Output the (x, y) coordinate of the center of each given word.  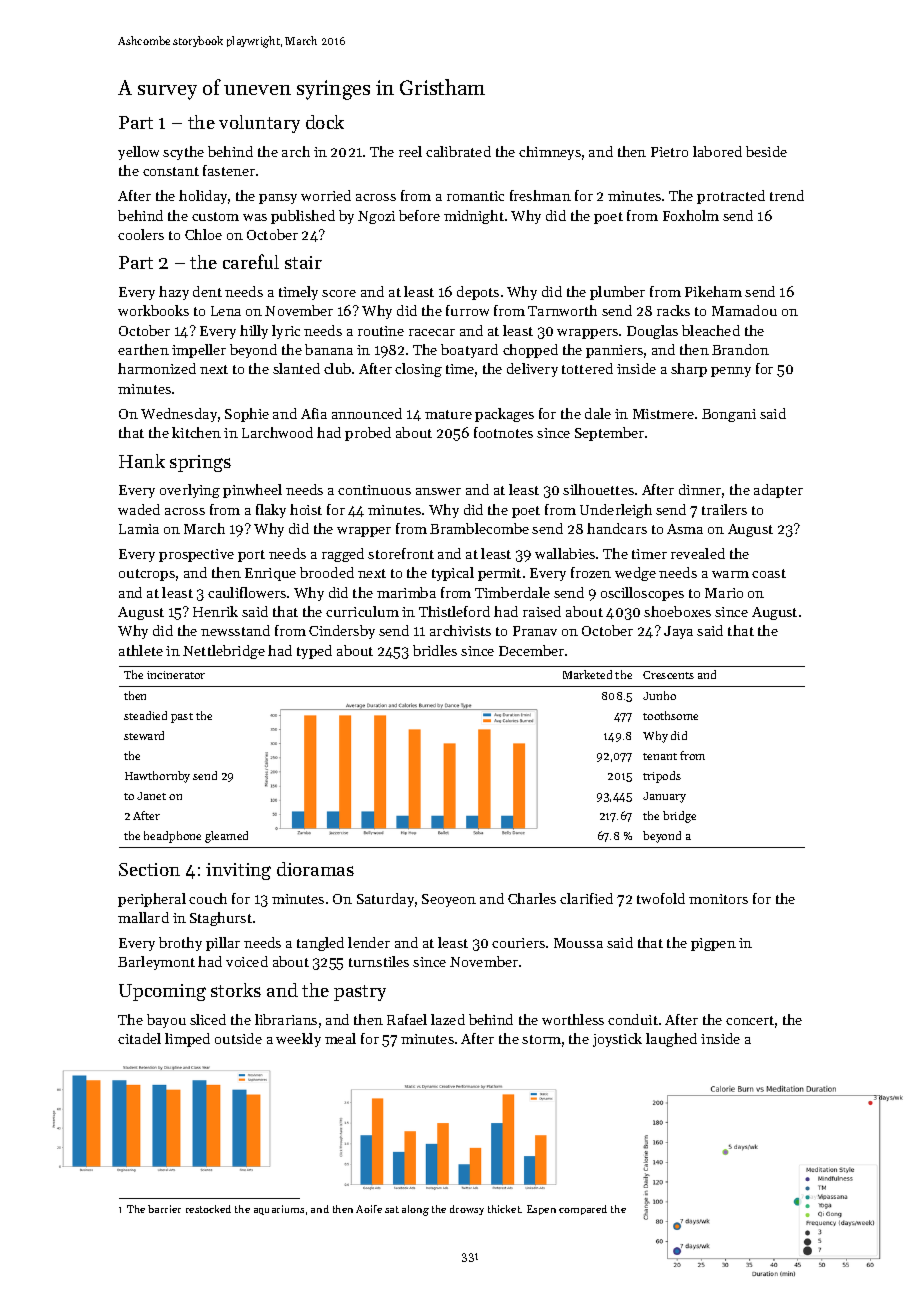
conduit (633, 1019)
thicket (504, 1209)
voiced (247, 961)
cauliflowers (247, 592)
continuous (374, 490)
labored (717, 151)
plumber (617, 293)
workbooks (153, 310)
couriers (518, 943)
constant (171, 171)
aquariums (279, 1210)
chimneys (550, 153)
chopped (530, 351)
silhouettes (598, 489)
